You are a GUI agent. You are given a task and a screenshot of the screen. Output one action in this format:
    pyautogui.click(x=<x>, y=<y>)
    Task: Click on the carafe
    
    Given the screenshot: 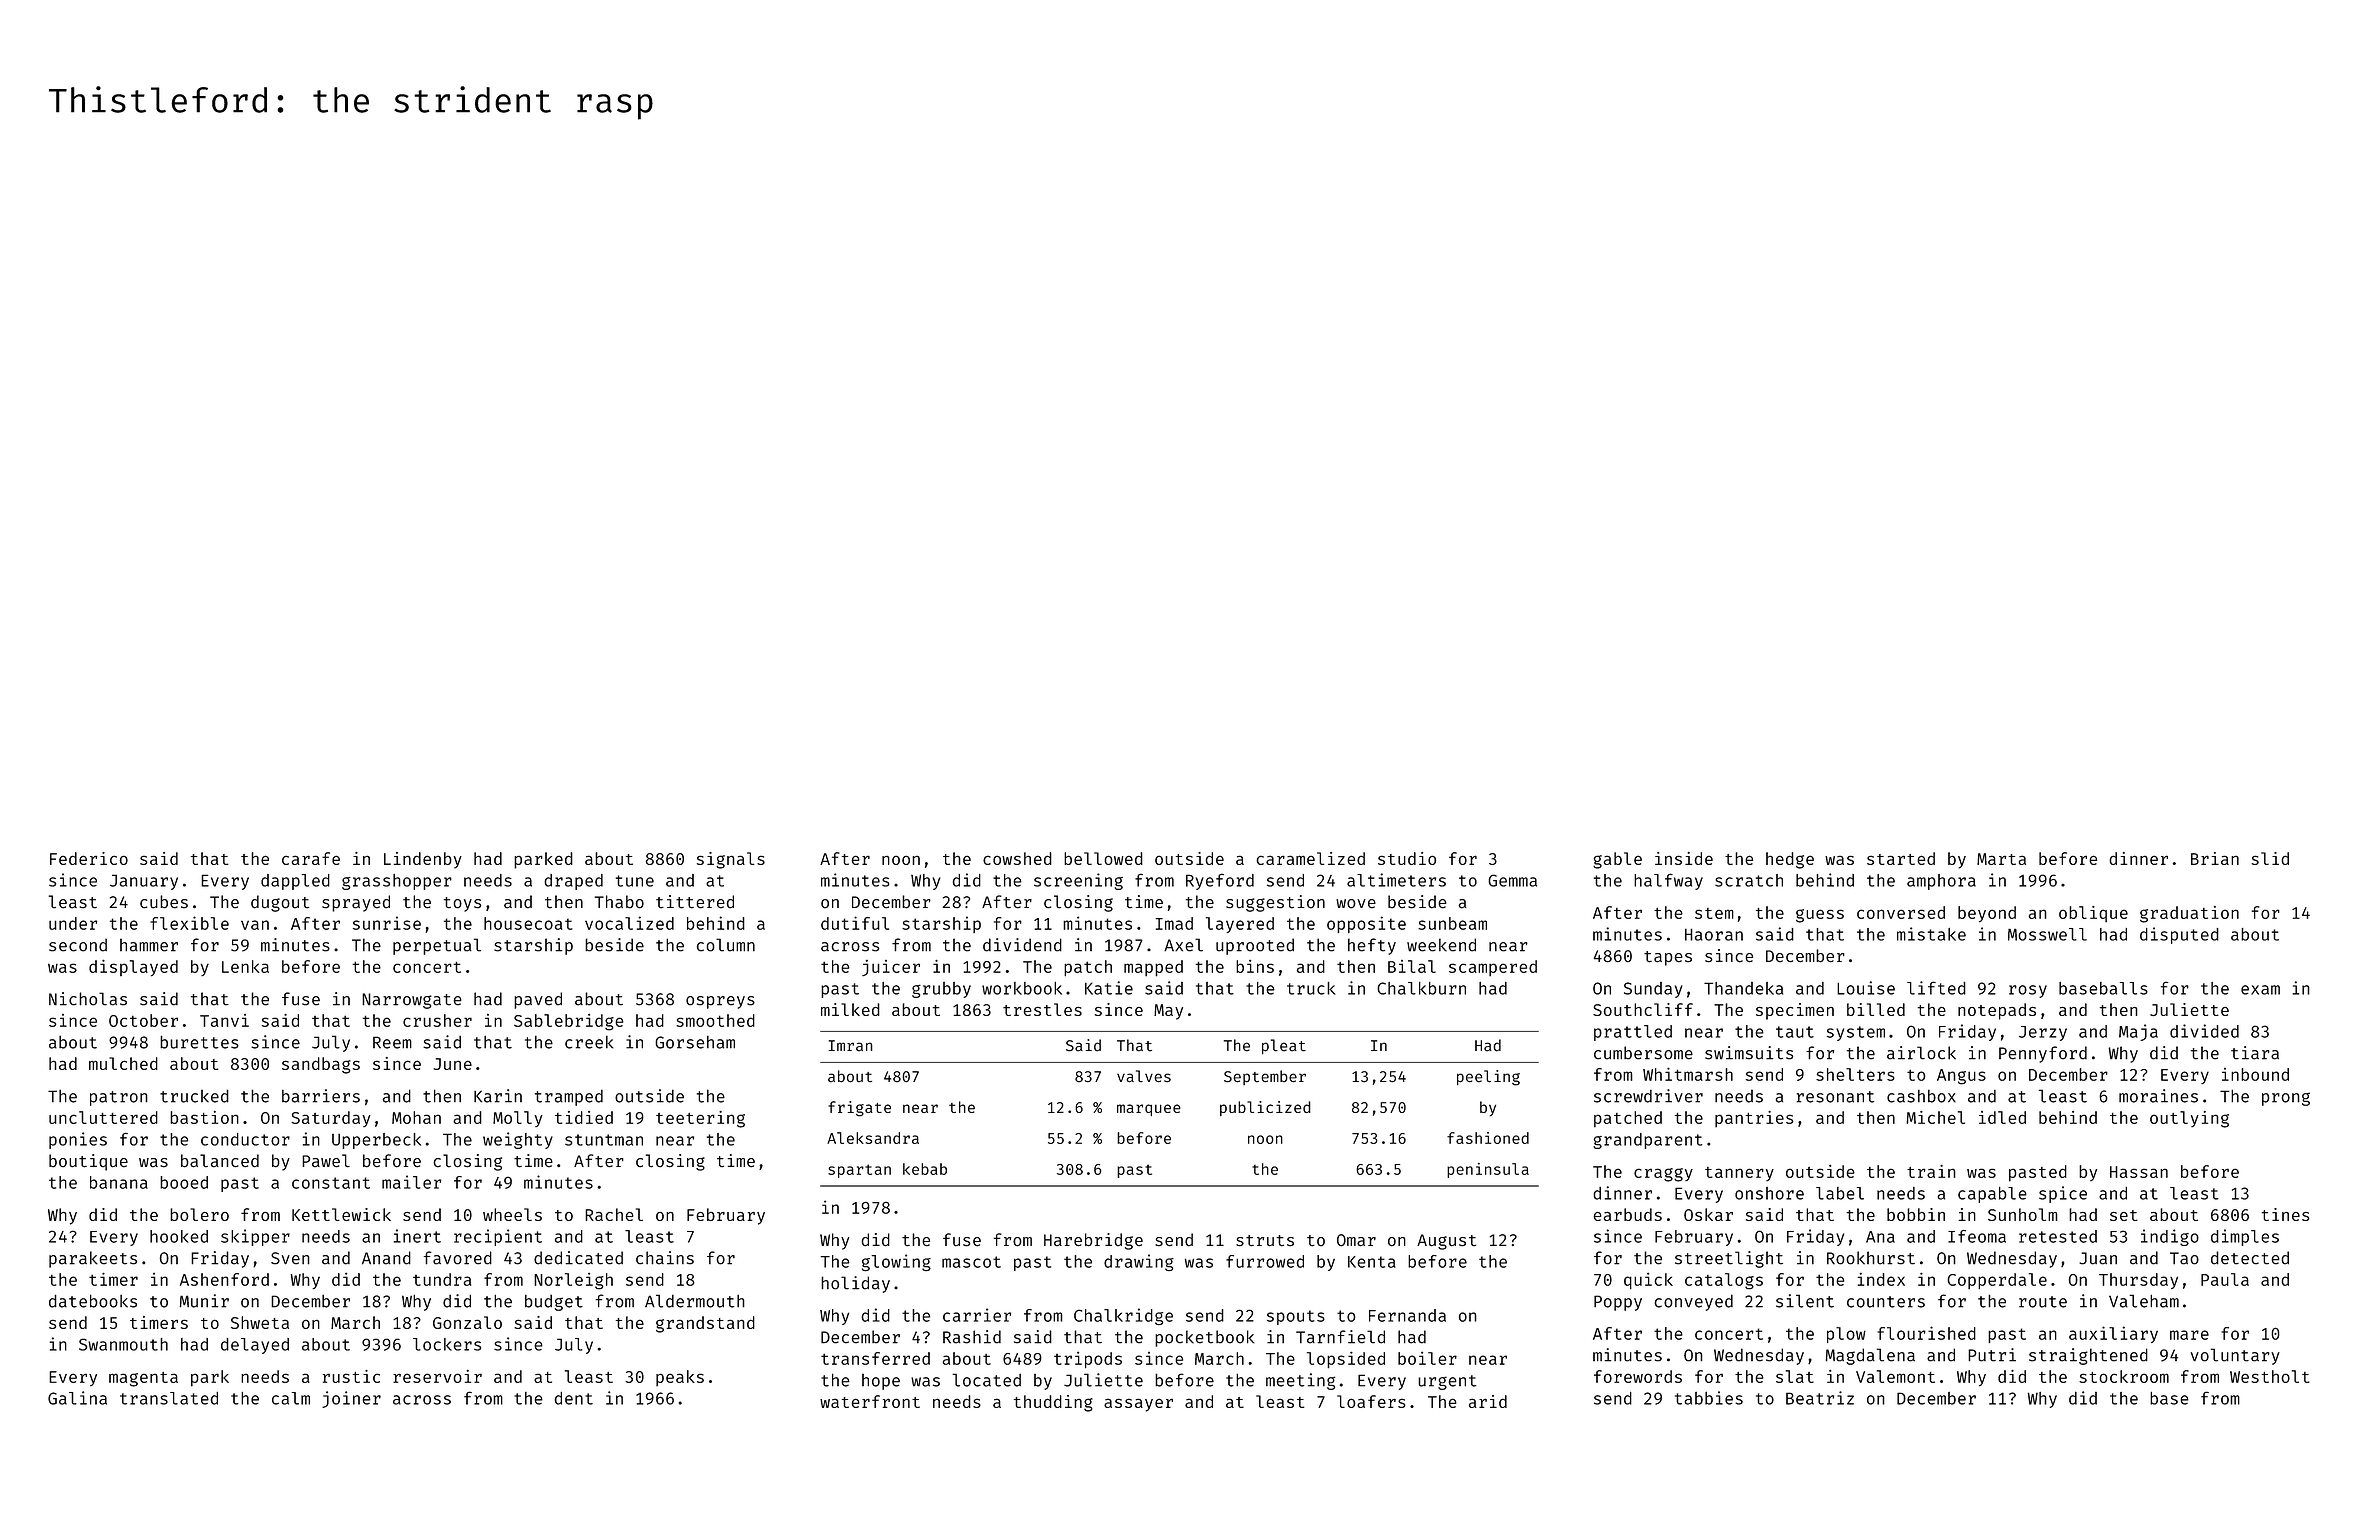 What is the action you would take?
    pyautogui.click(x=311, y=858)
